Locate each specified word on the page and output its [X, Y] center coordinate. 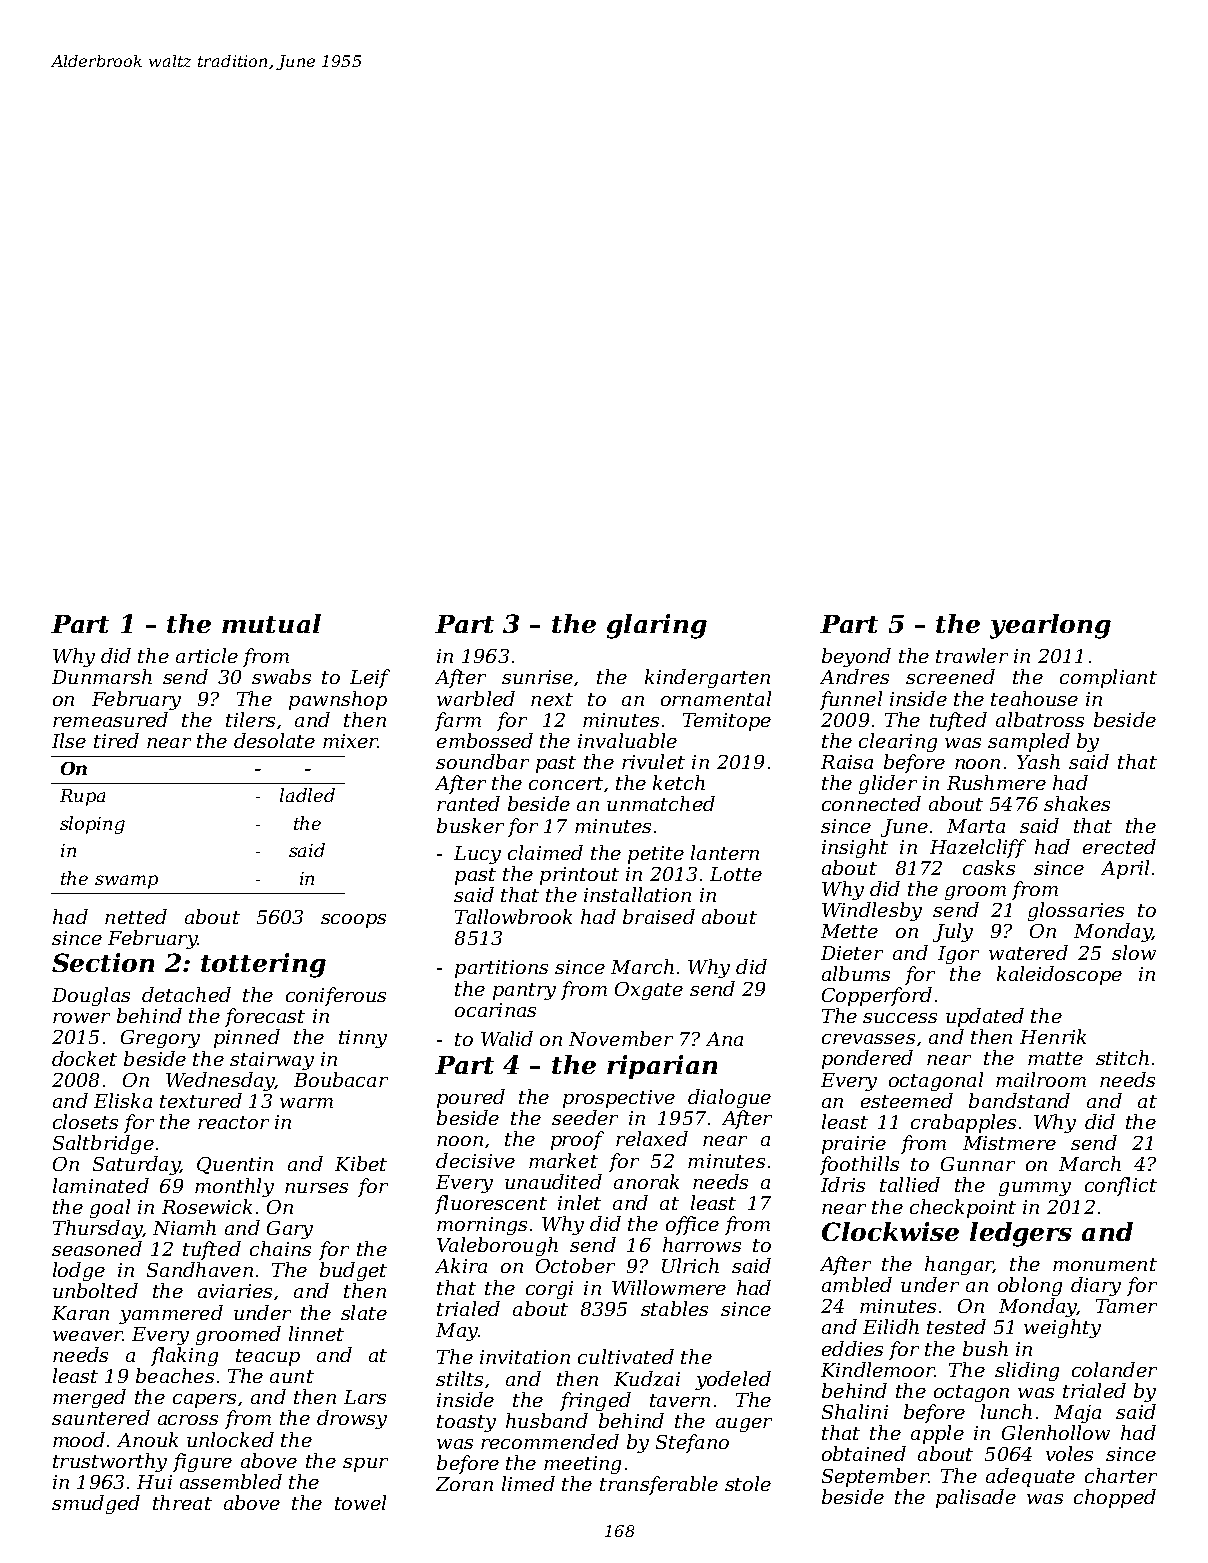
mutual [271, 623]
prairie [854, 1145]
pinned [247, 1038]
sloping [92, 825]
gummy [1035, 1189]
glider [888, 784]
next [552, 699]
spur [365, 1465]
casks [989, 867]
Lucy [477, 855]
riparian [662, 1067]
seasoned [97, 1248]
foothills [859, 1165]
